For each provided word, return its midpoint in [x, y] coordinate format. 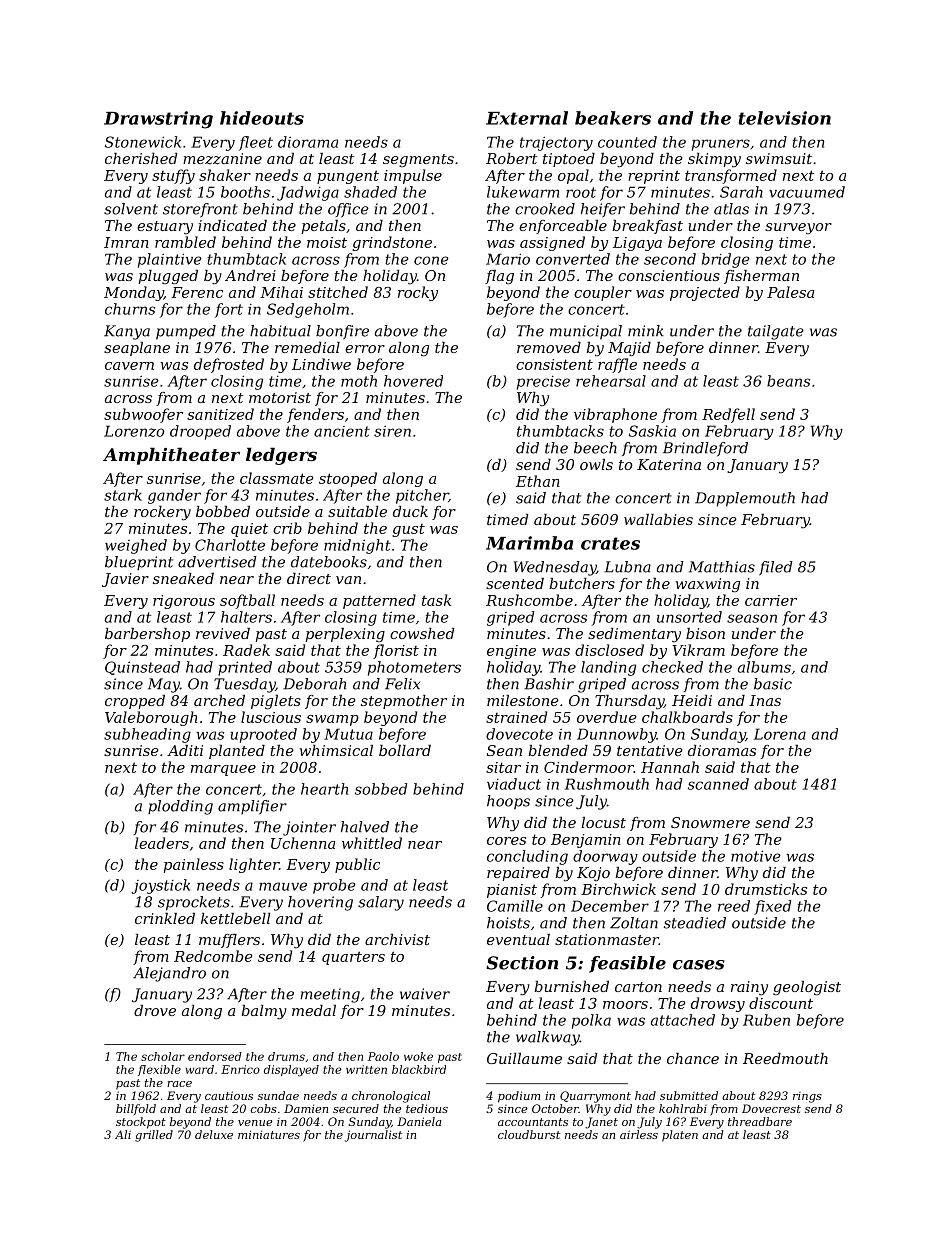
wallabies [658, 519]
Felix [402, 684]
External [527, 118]
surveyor [798, 229]
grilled [154, 1136]
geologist [807, 988]
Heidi [692, 700]
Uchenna [303, 843]
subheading [147, 735]
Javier [125, 580]
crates [610, 543]
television [785, 118]
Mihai [281, 292]
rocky [418, 293]
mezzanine [222, 159]
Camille [515, 906]
